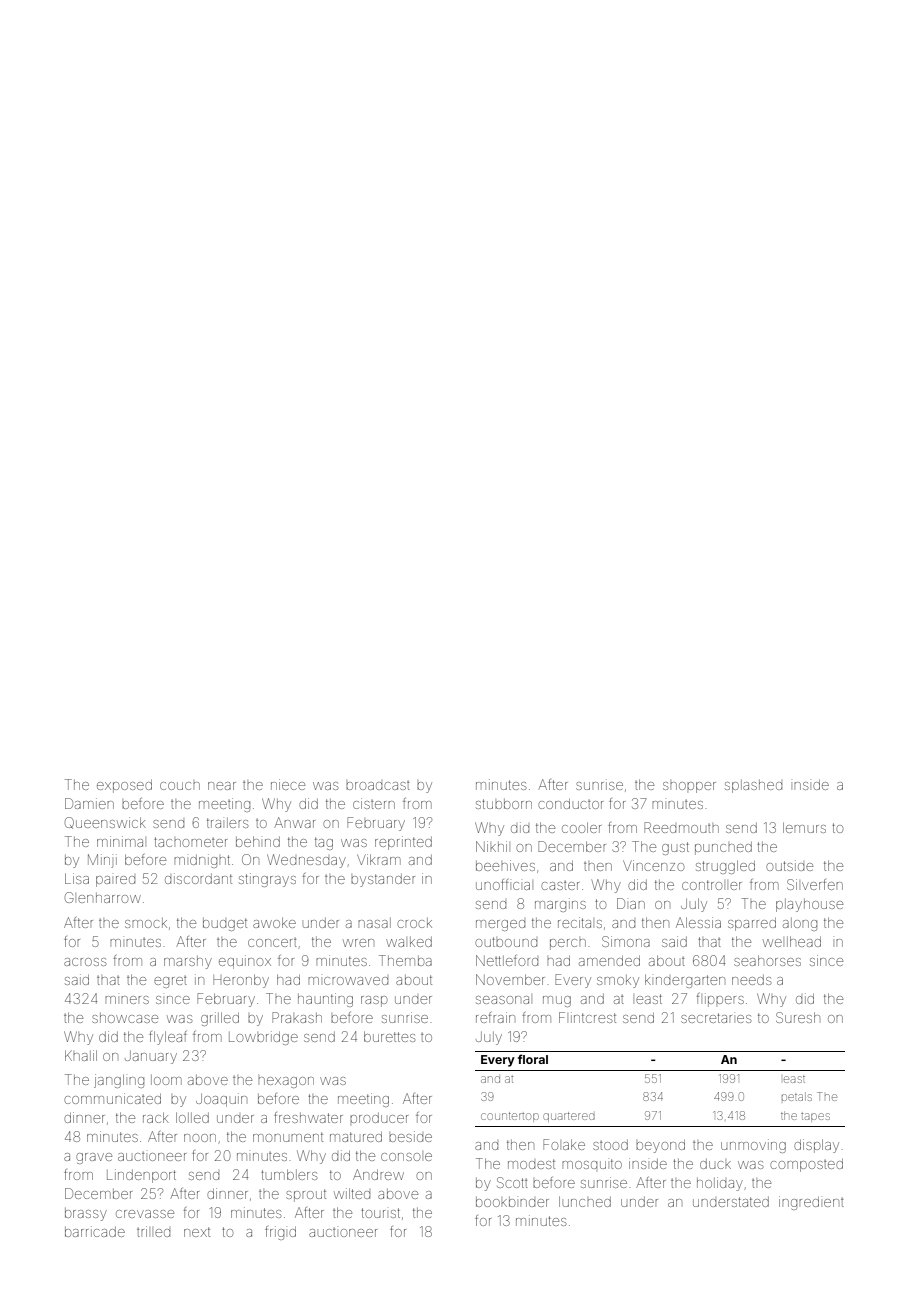  Describe the element at coordinates (85, 962) in the screenshot. I see `across` at that location.
